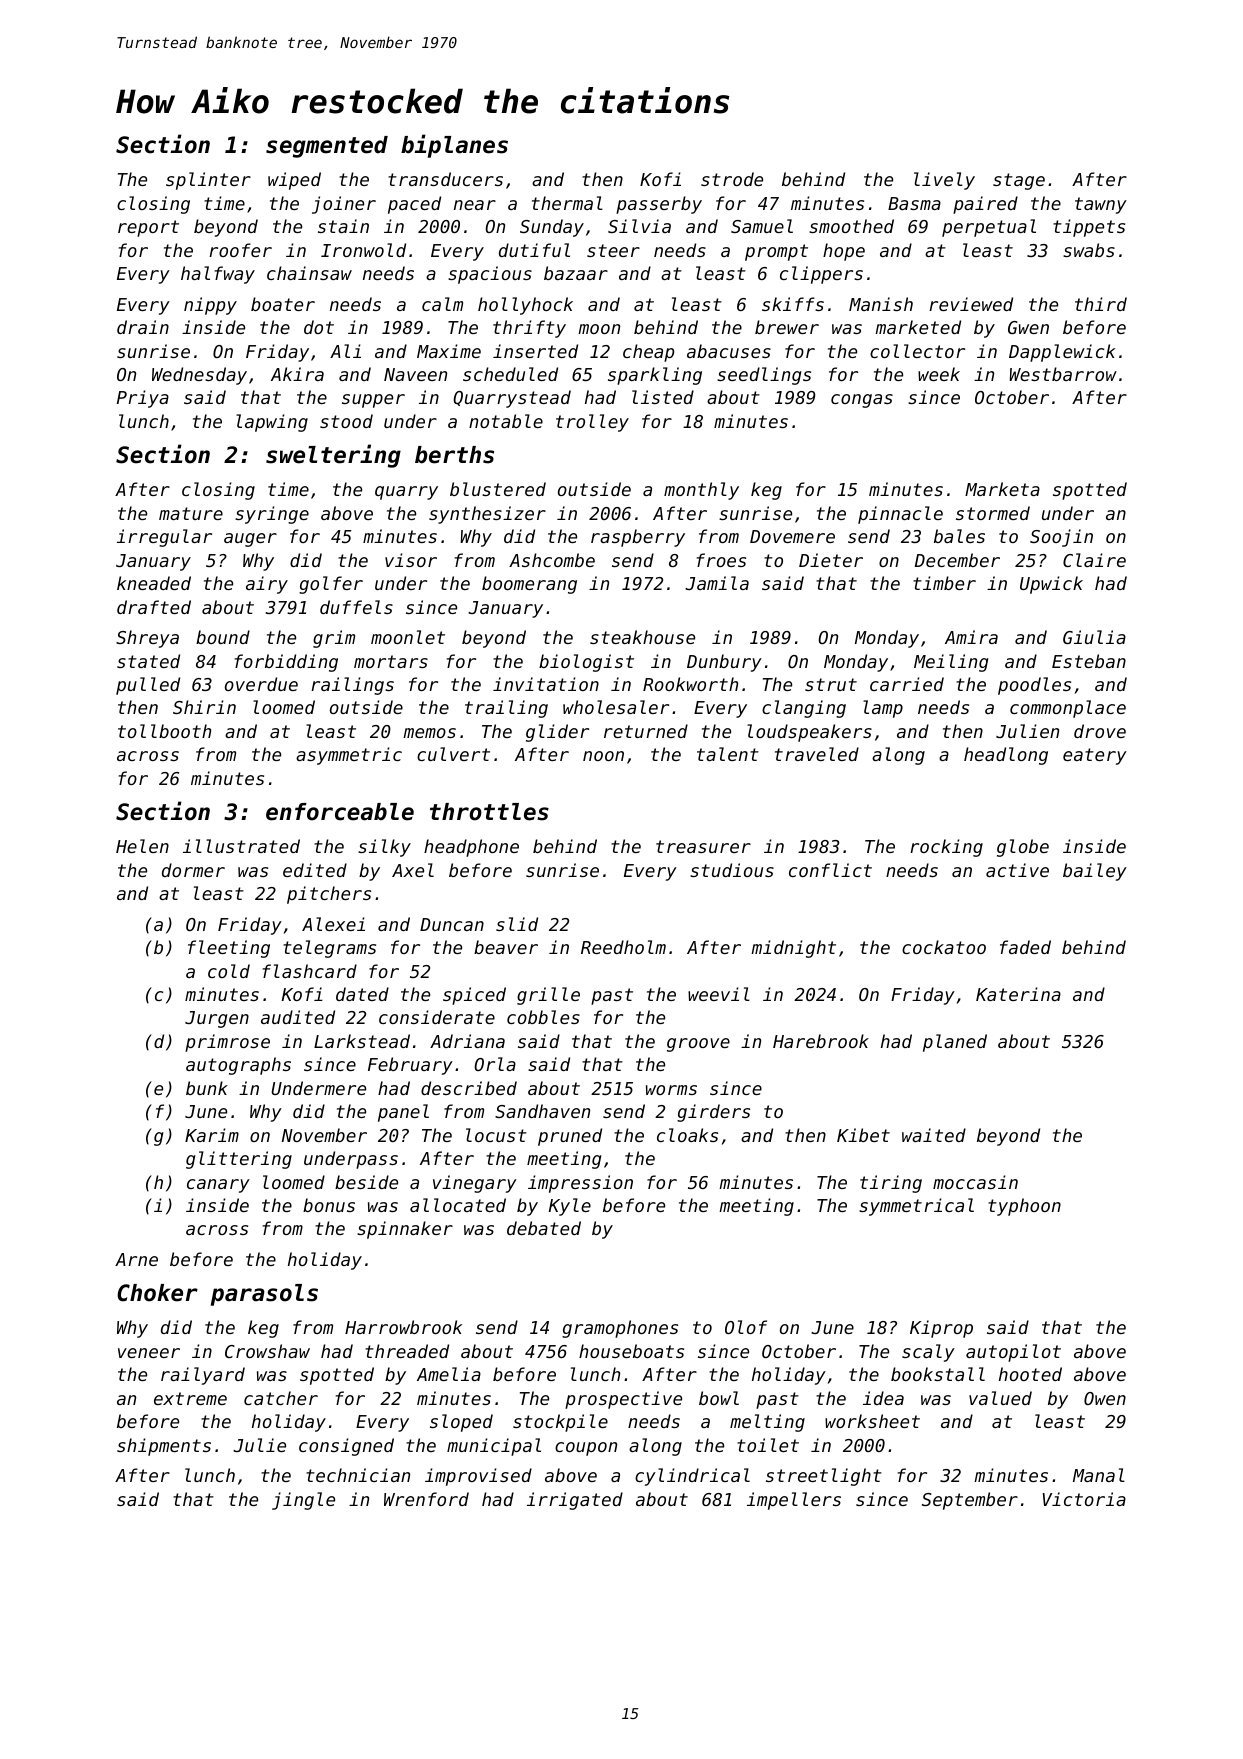 This image has height=1759, width=1243. I want to click on cold, so click(229, 971).
